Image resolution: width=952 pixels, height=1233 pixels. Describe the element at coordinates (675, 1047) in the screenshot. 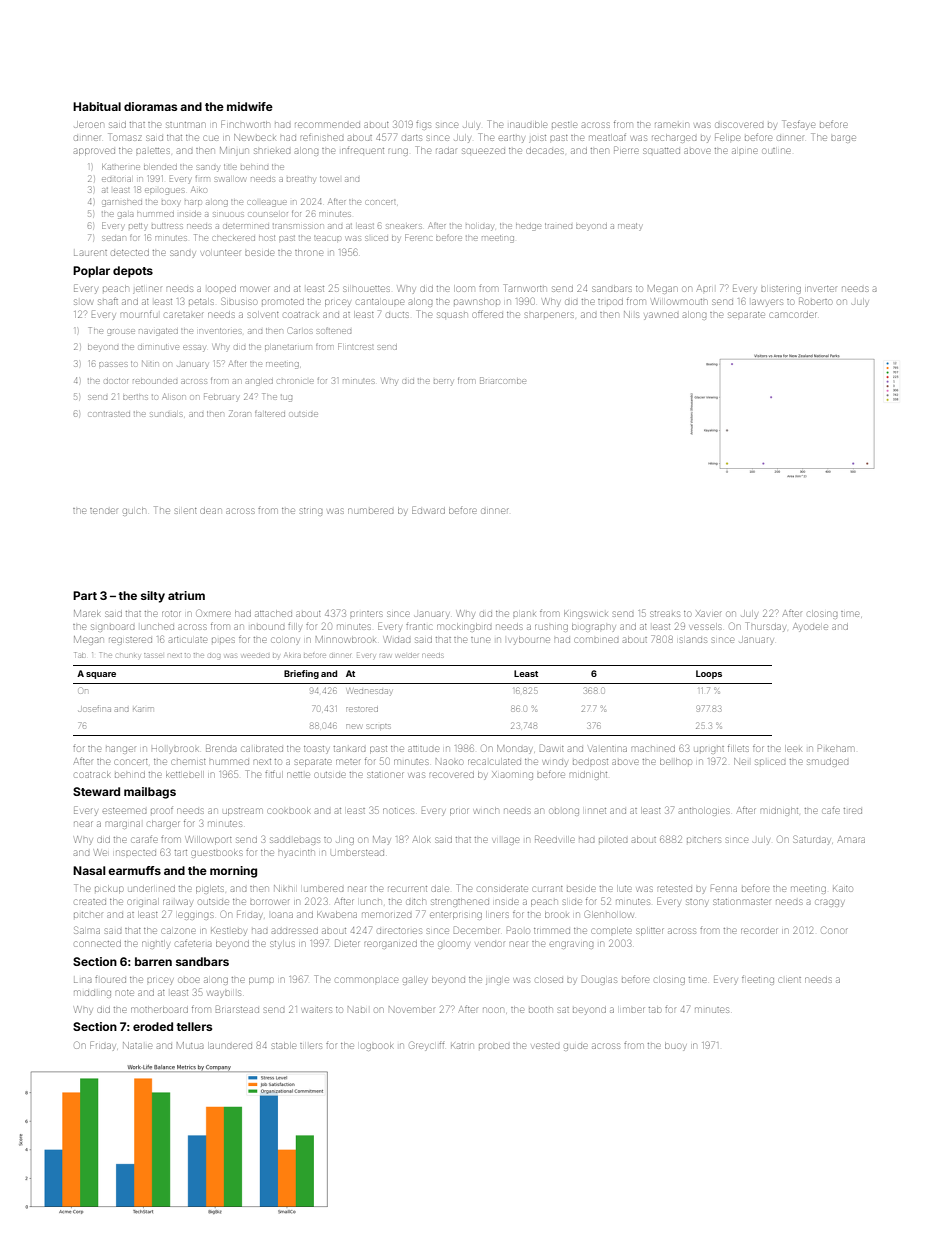

I see `buoy` at that location.
